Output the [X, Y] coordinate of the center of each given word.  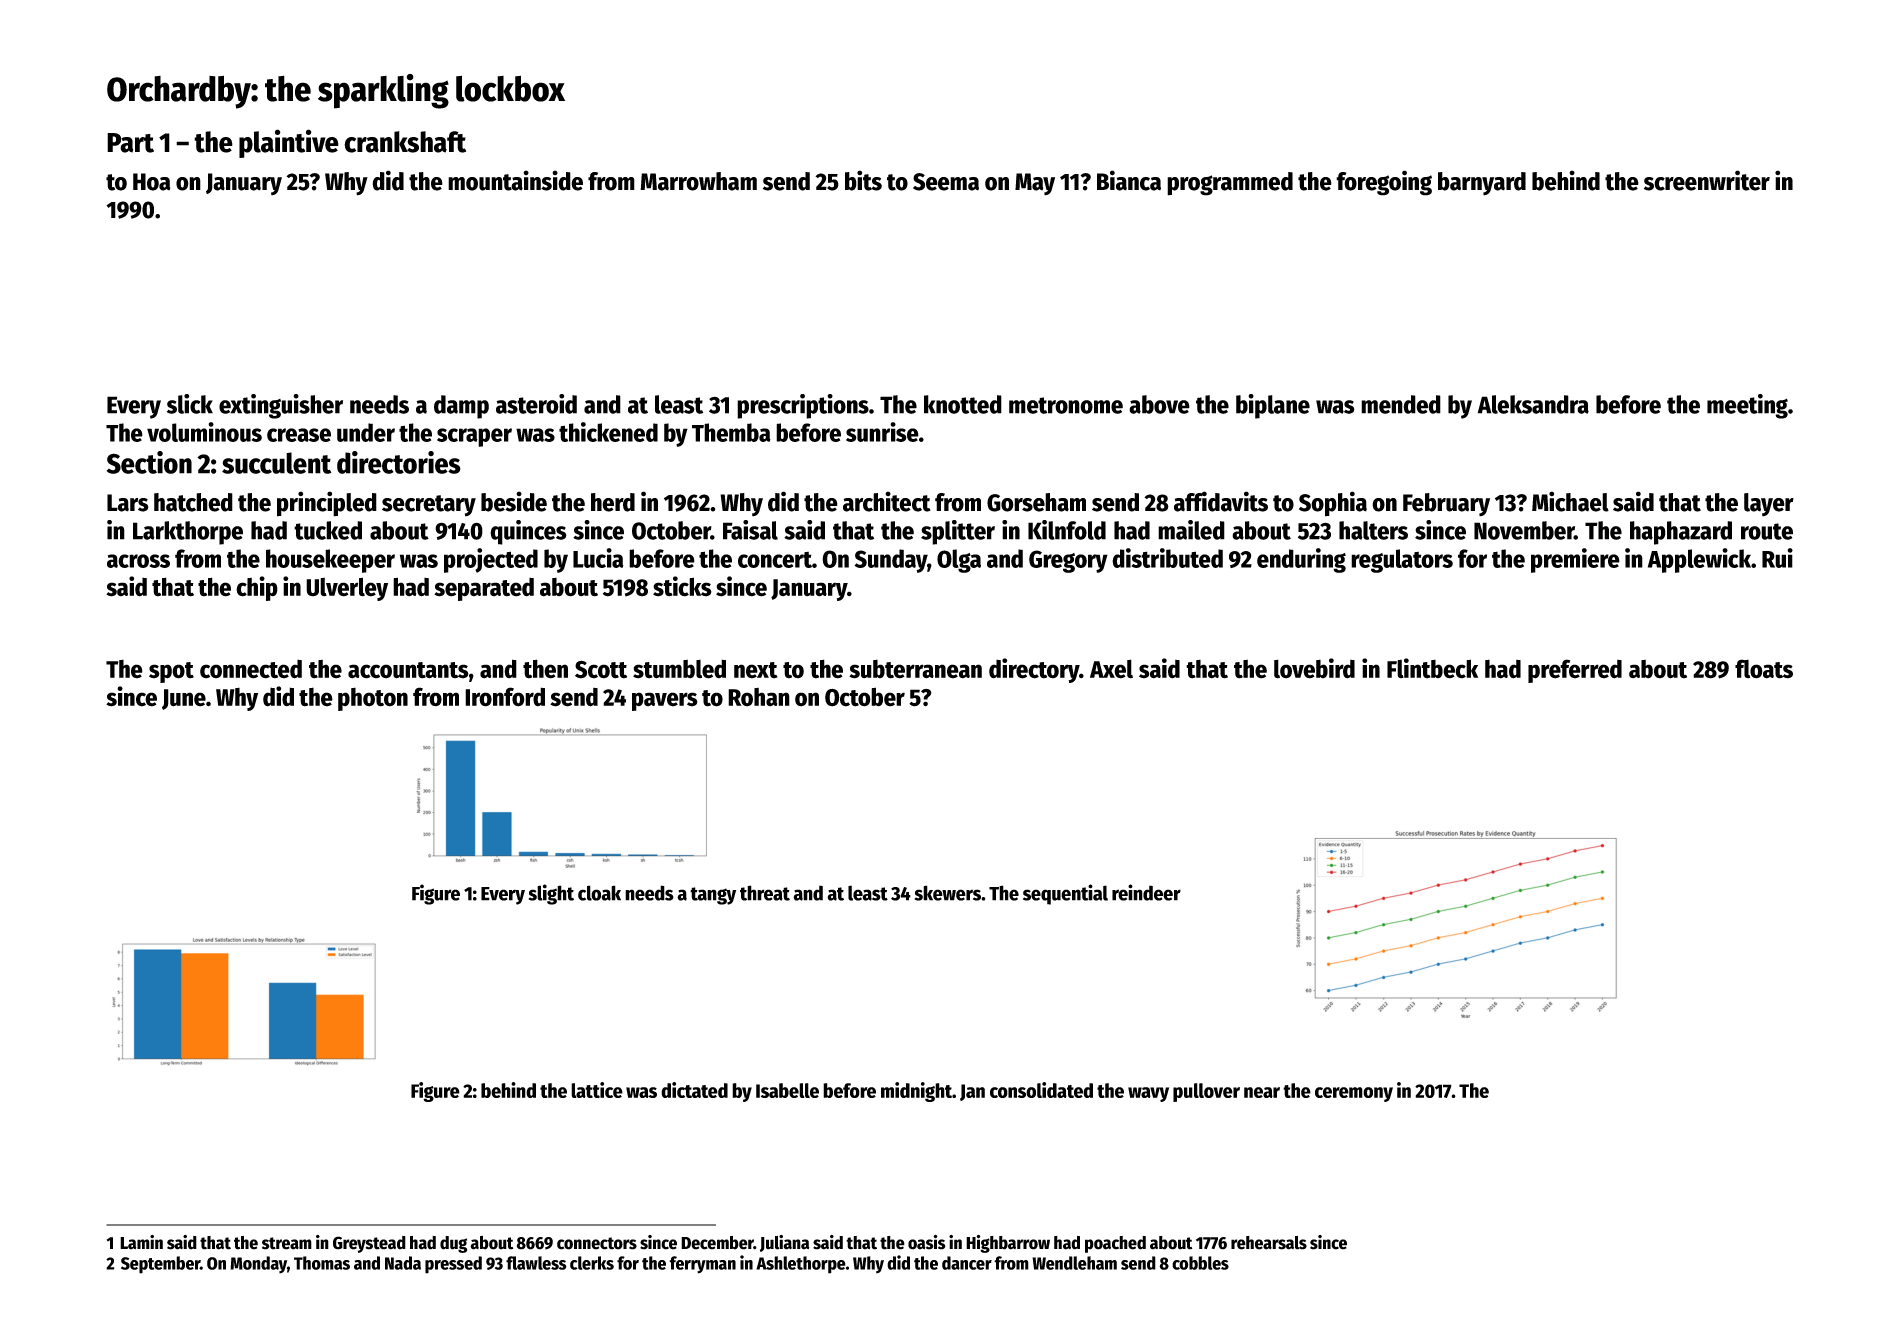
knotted [963, 404]
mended [1401, 404]
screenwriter [1707, 180]
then [545, 669]
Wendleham [1074, 1263]
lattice [597, 1090]
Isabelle [787, 1090]
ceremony [1354, 1094]
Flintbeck [1432, 668]
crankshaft [405, 142]
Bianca [1129, 180]
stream [287, 1243]
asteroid [536, 404]
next [756, 670]
